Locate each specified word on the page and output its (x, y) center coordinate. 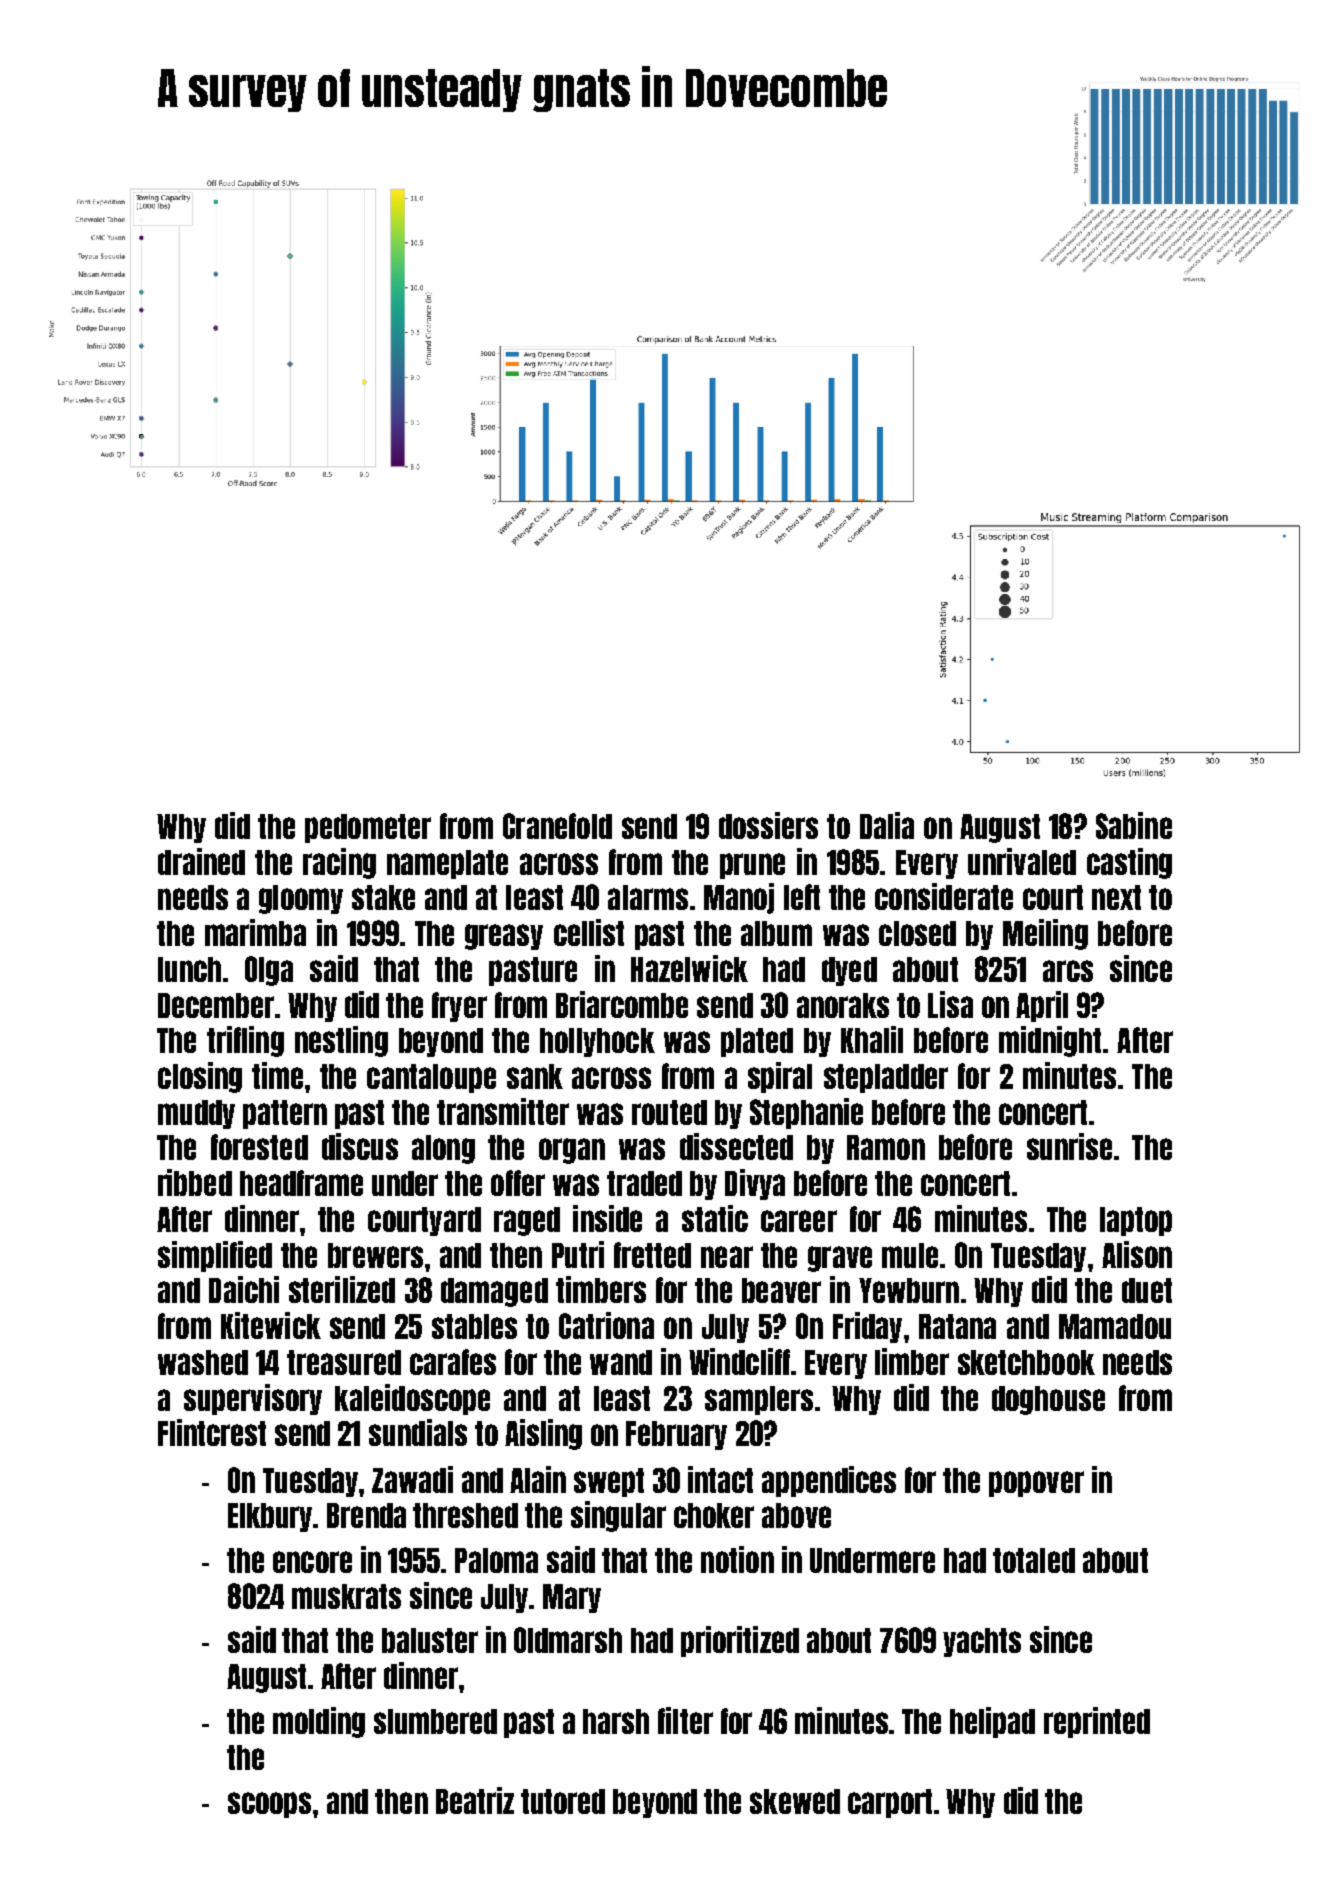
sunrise (1069, 1146)
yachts (982, 1642)
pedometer (368, 828)
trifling (245, 1041)
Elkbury (270, 1517)
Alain (538, 1479)
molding (319, 1722)
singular (618, 1516)
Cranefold (557, 826)
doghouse (1048, 1400)
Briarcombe (622, 1004)
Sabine (1134, 825)
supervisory (253, 1399)
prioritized (740, 1641)
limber (912, 1361)
